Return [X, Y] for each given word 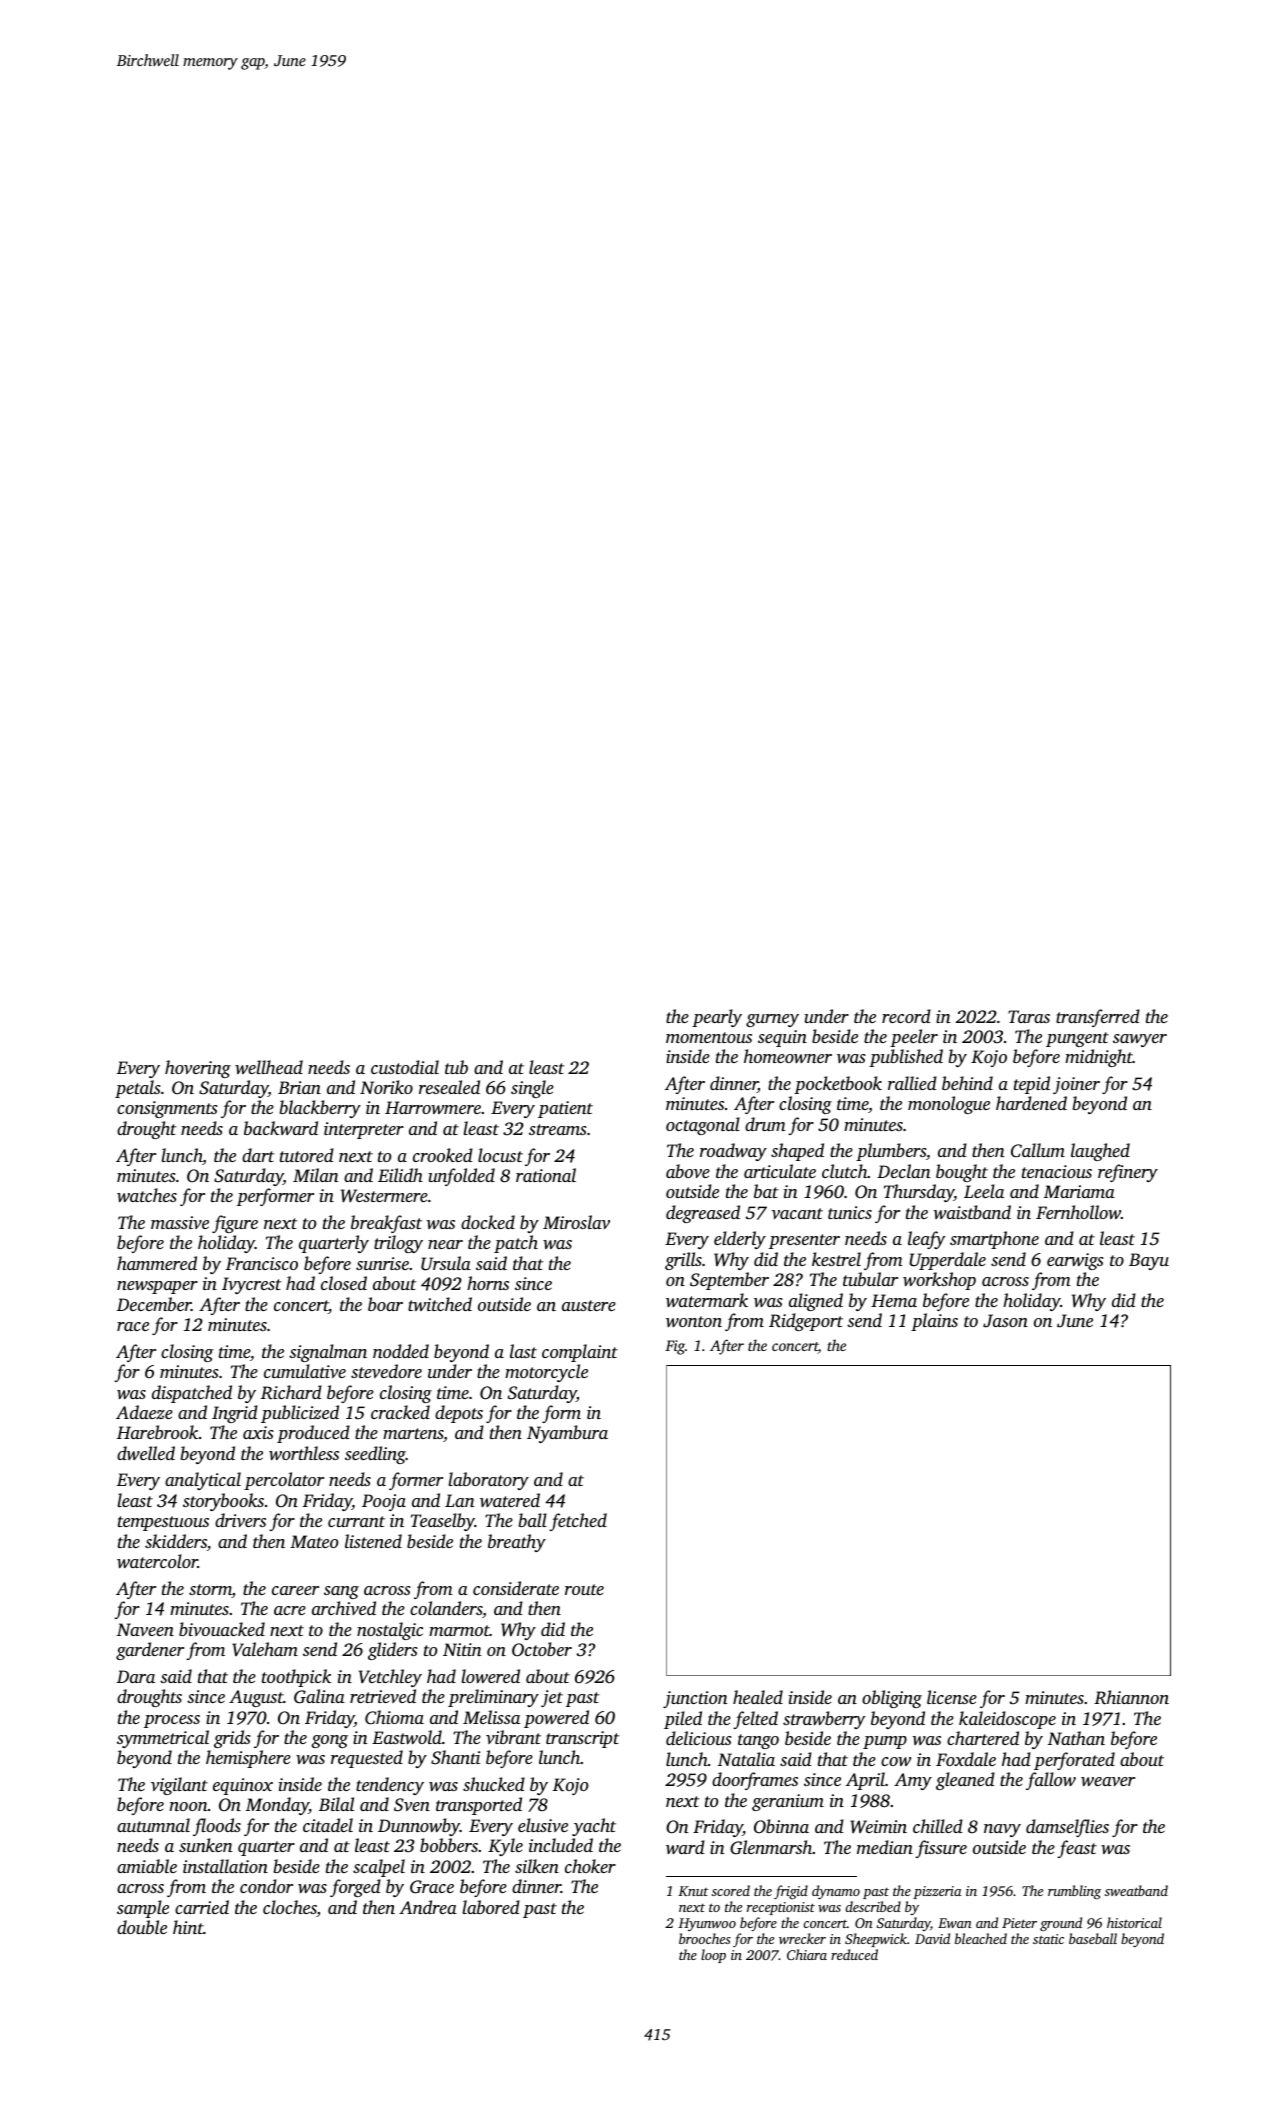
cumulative [305, 1371]
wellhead [269, 1067]
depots [459, 1414]
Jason [1005, 1321]
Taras [1029, 1016]
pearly [717, 1018]
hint [188, 1927]
